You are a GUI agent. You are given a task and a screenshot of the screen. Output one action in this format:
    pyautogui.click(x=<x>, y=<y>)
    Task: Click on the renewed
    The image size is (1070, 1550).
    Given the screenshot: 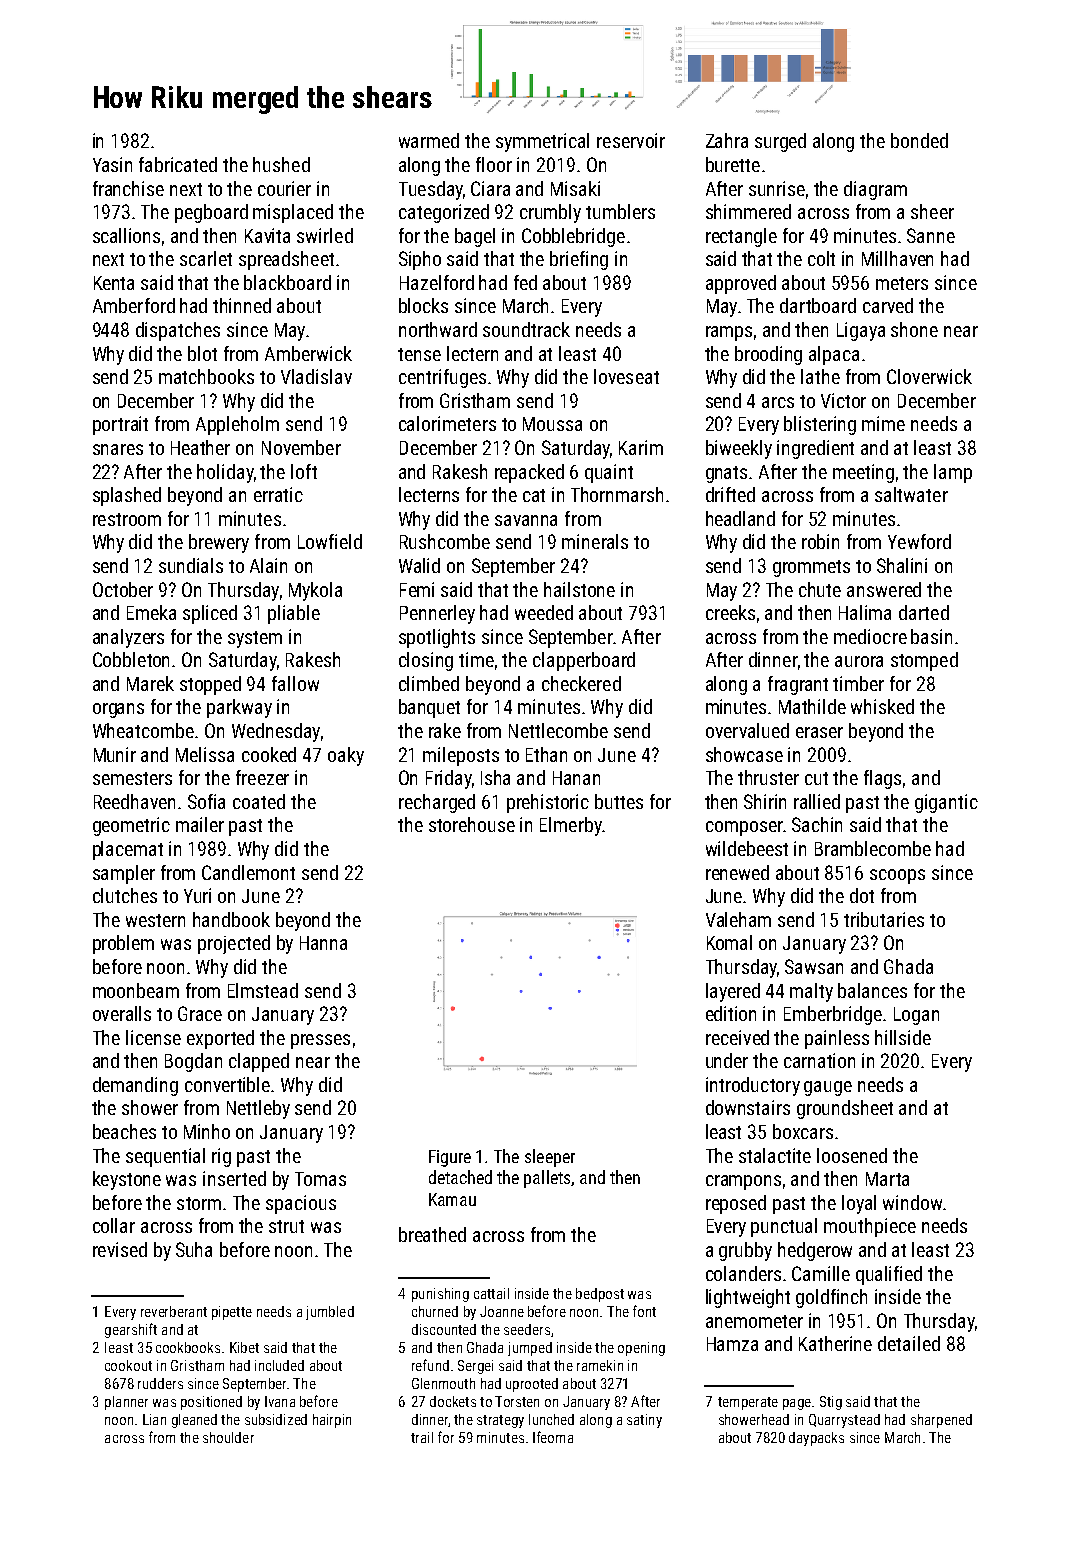 What is the action you would take?
    pyautogui.click(x=737, y=872)
